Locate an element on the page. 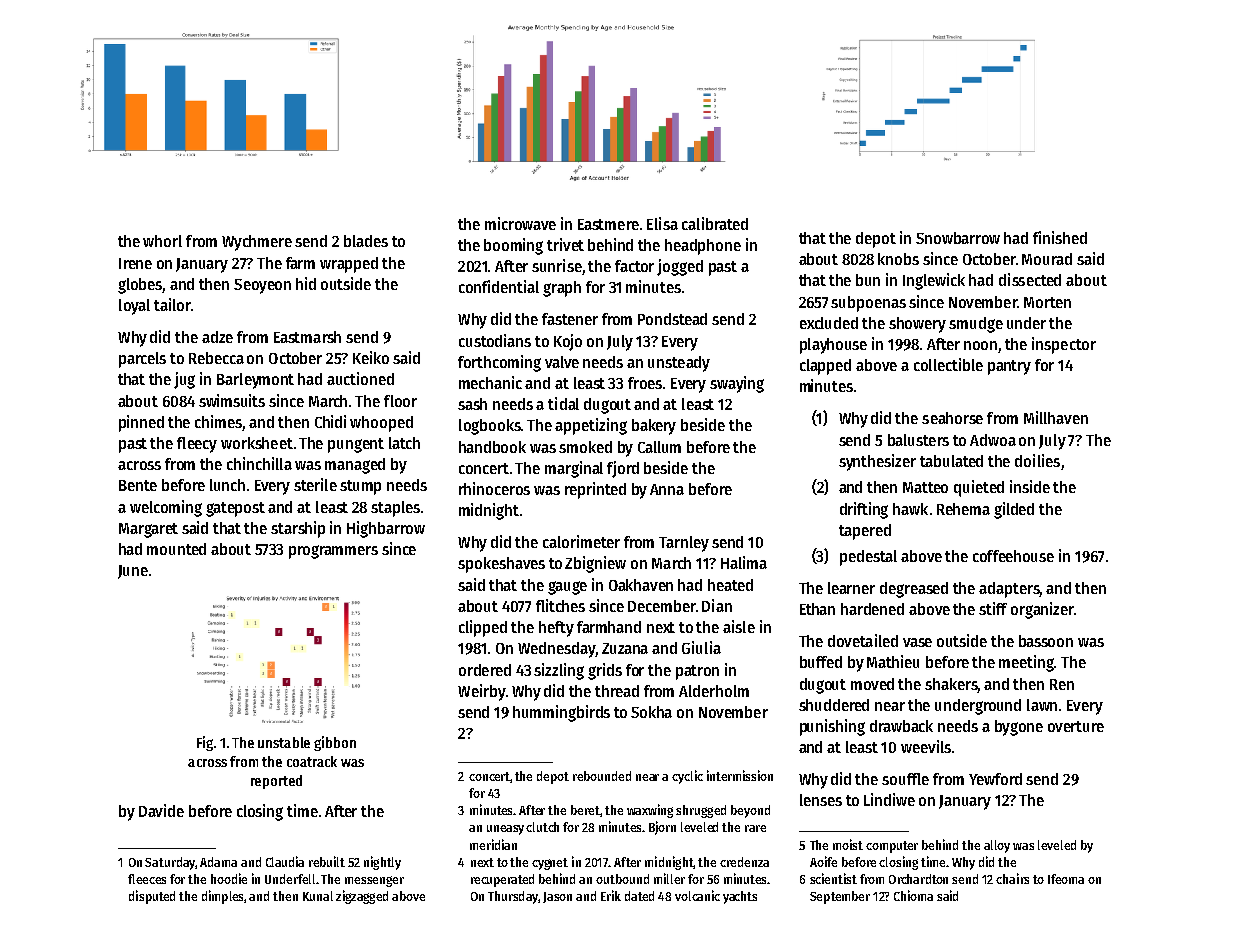  Eastmere is located at coordinates (608, 224).
